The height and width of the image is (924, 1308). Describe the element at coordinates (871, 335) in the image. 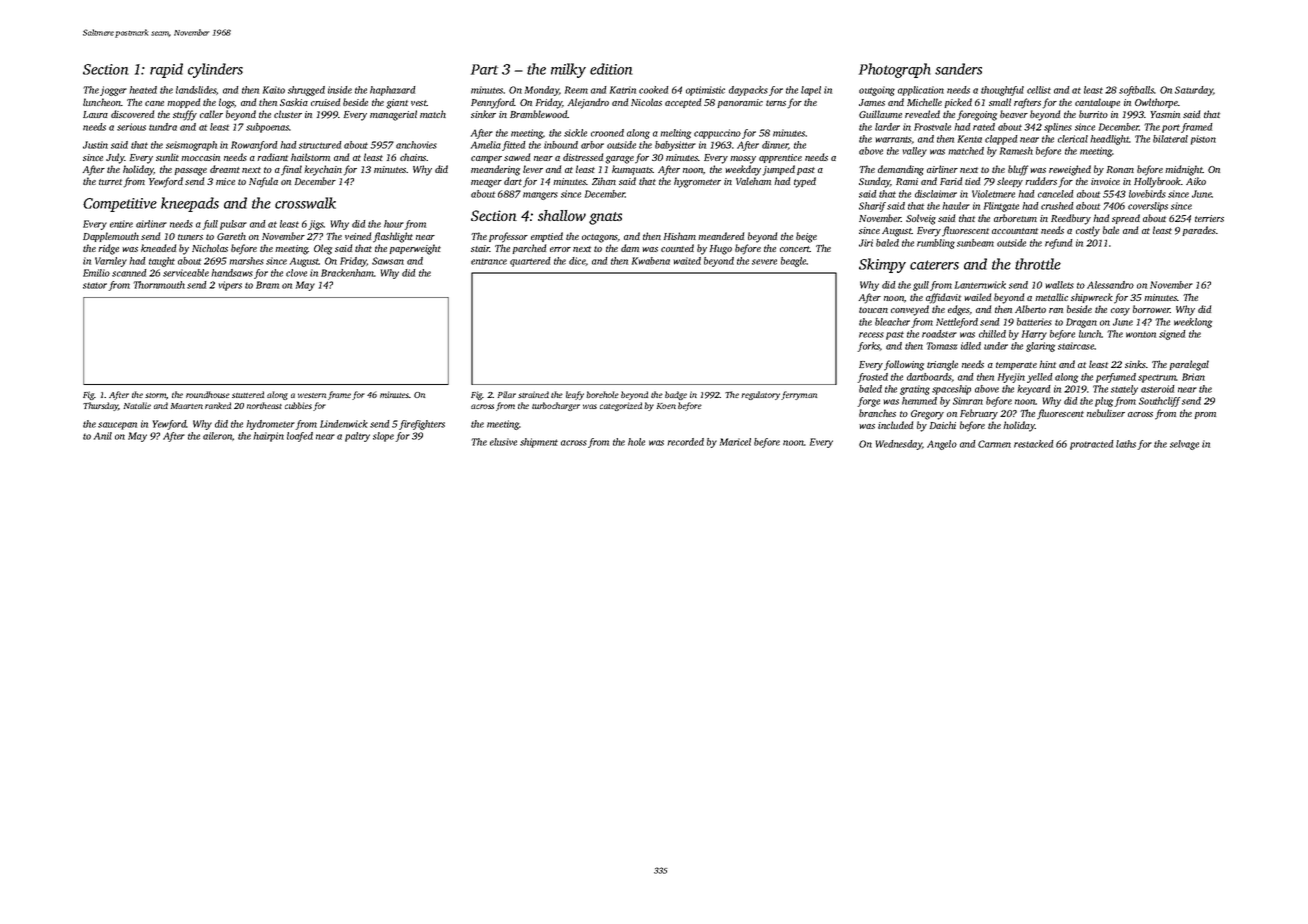

I see `recess` at that location.
